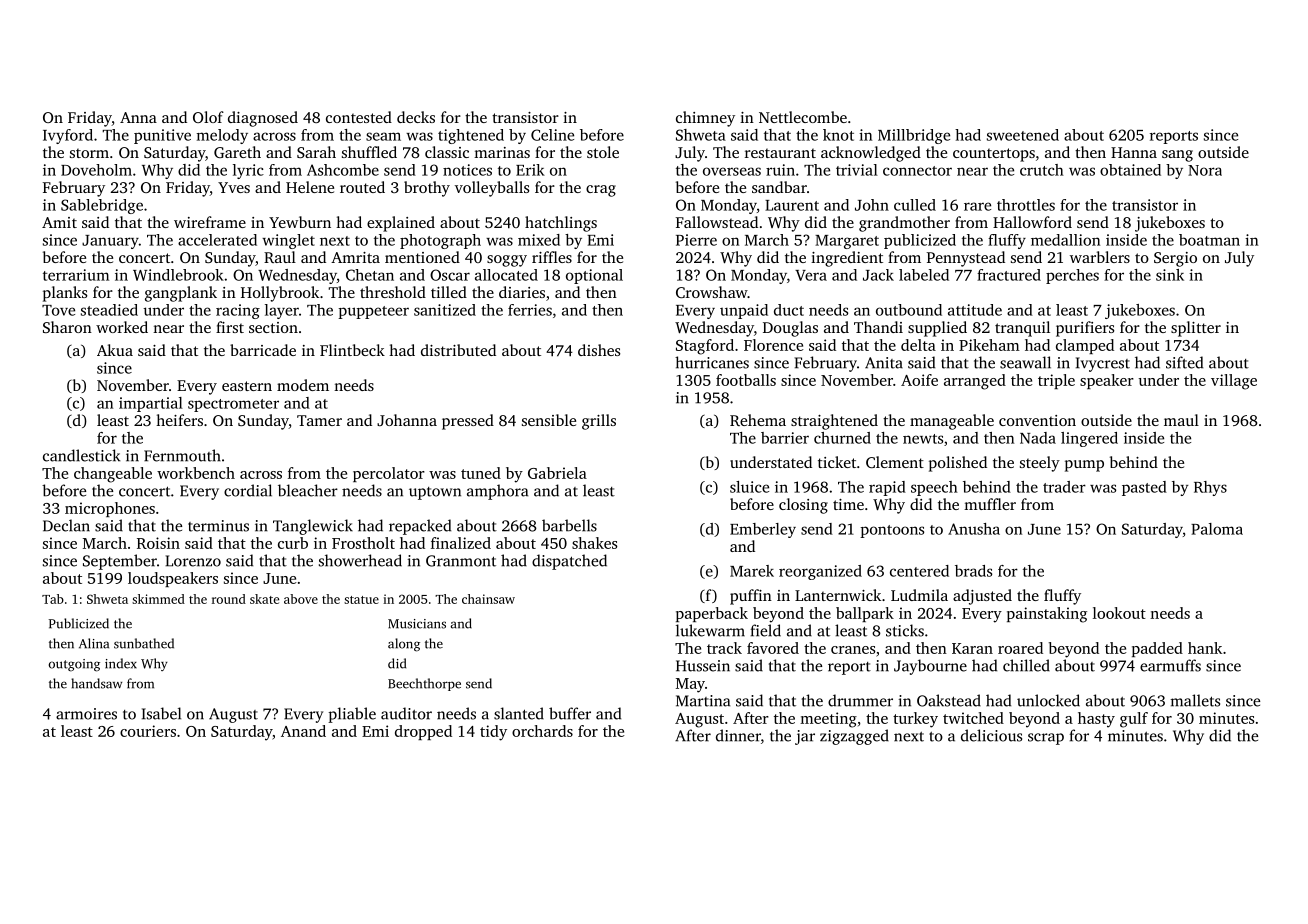  I want to click on contested, so click(359, 117).
